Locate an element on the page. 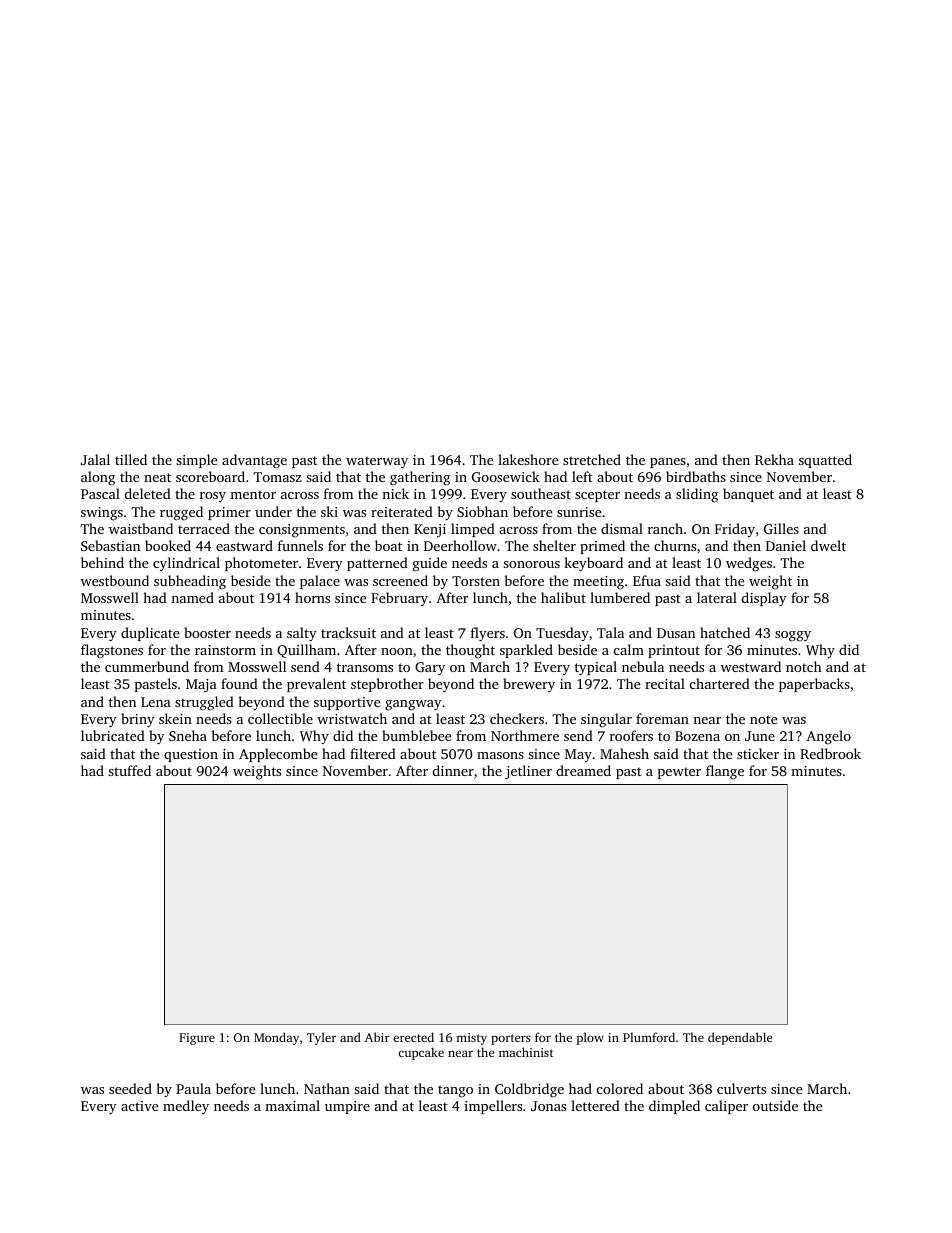  pewter is located at coordinates (679, 773).
